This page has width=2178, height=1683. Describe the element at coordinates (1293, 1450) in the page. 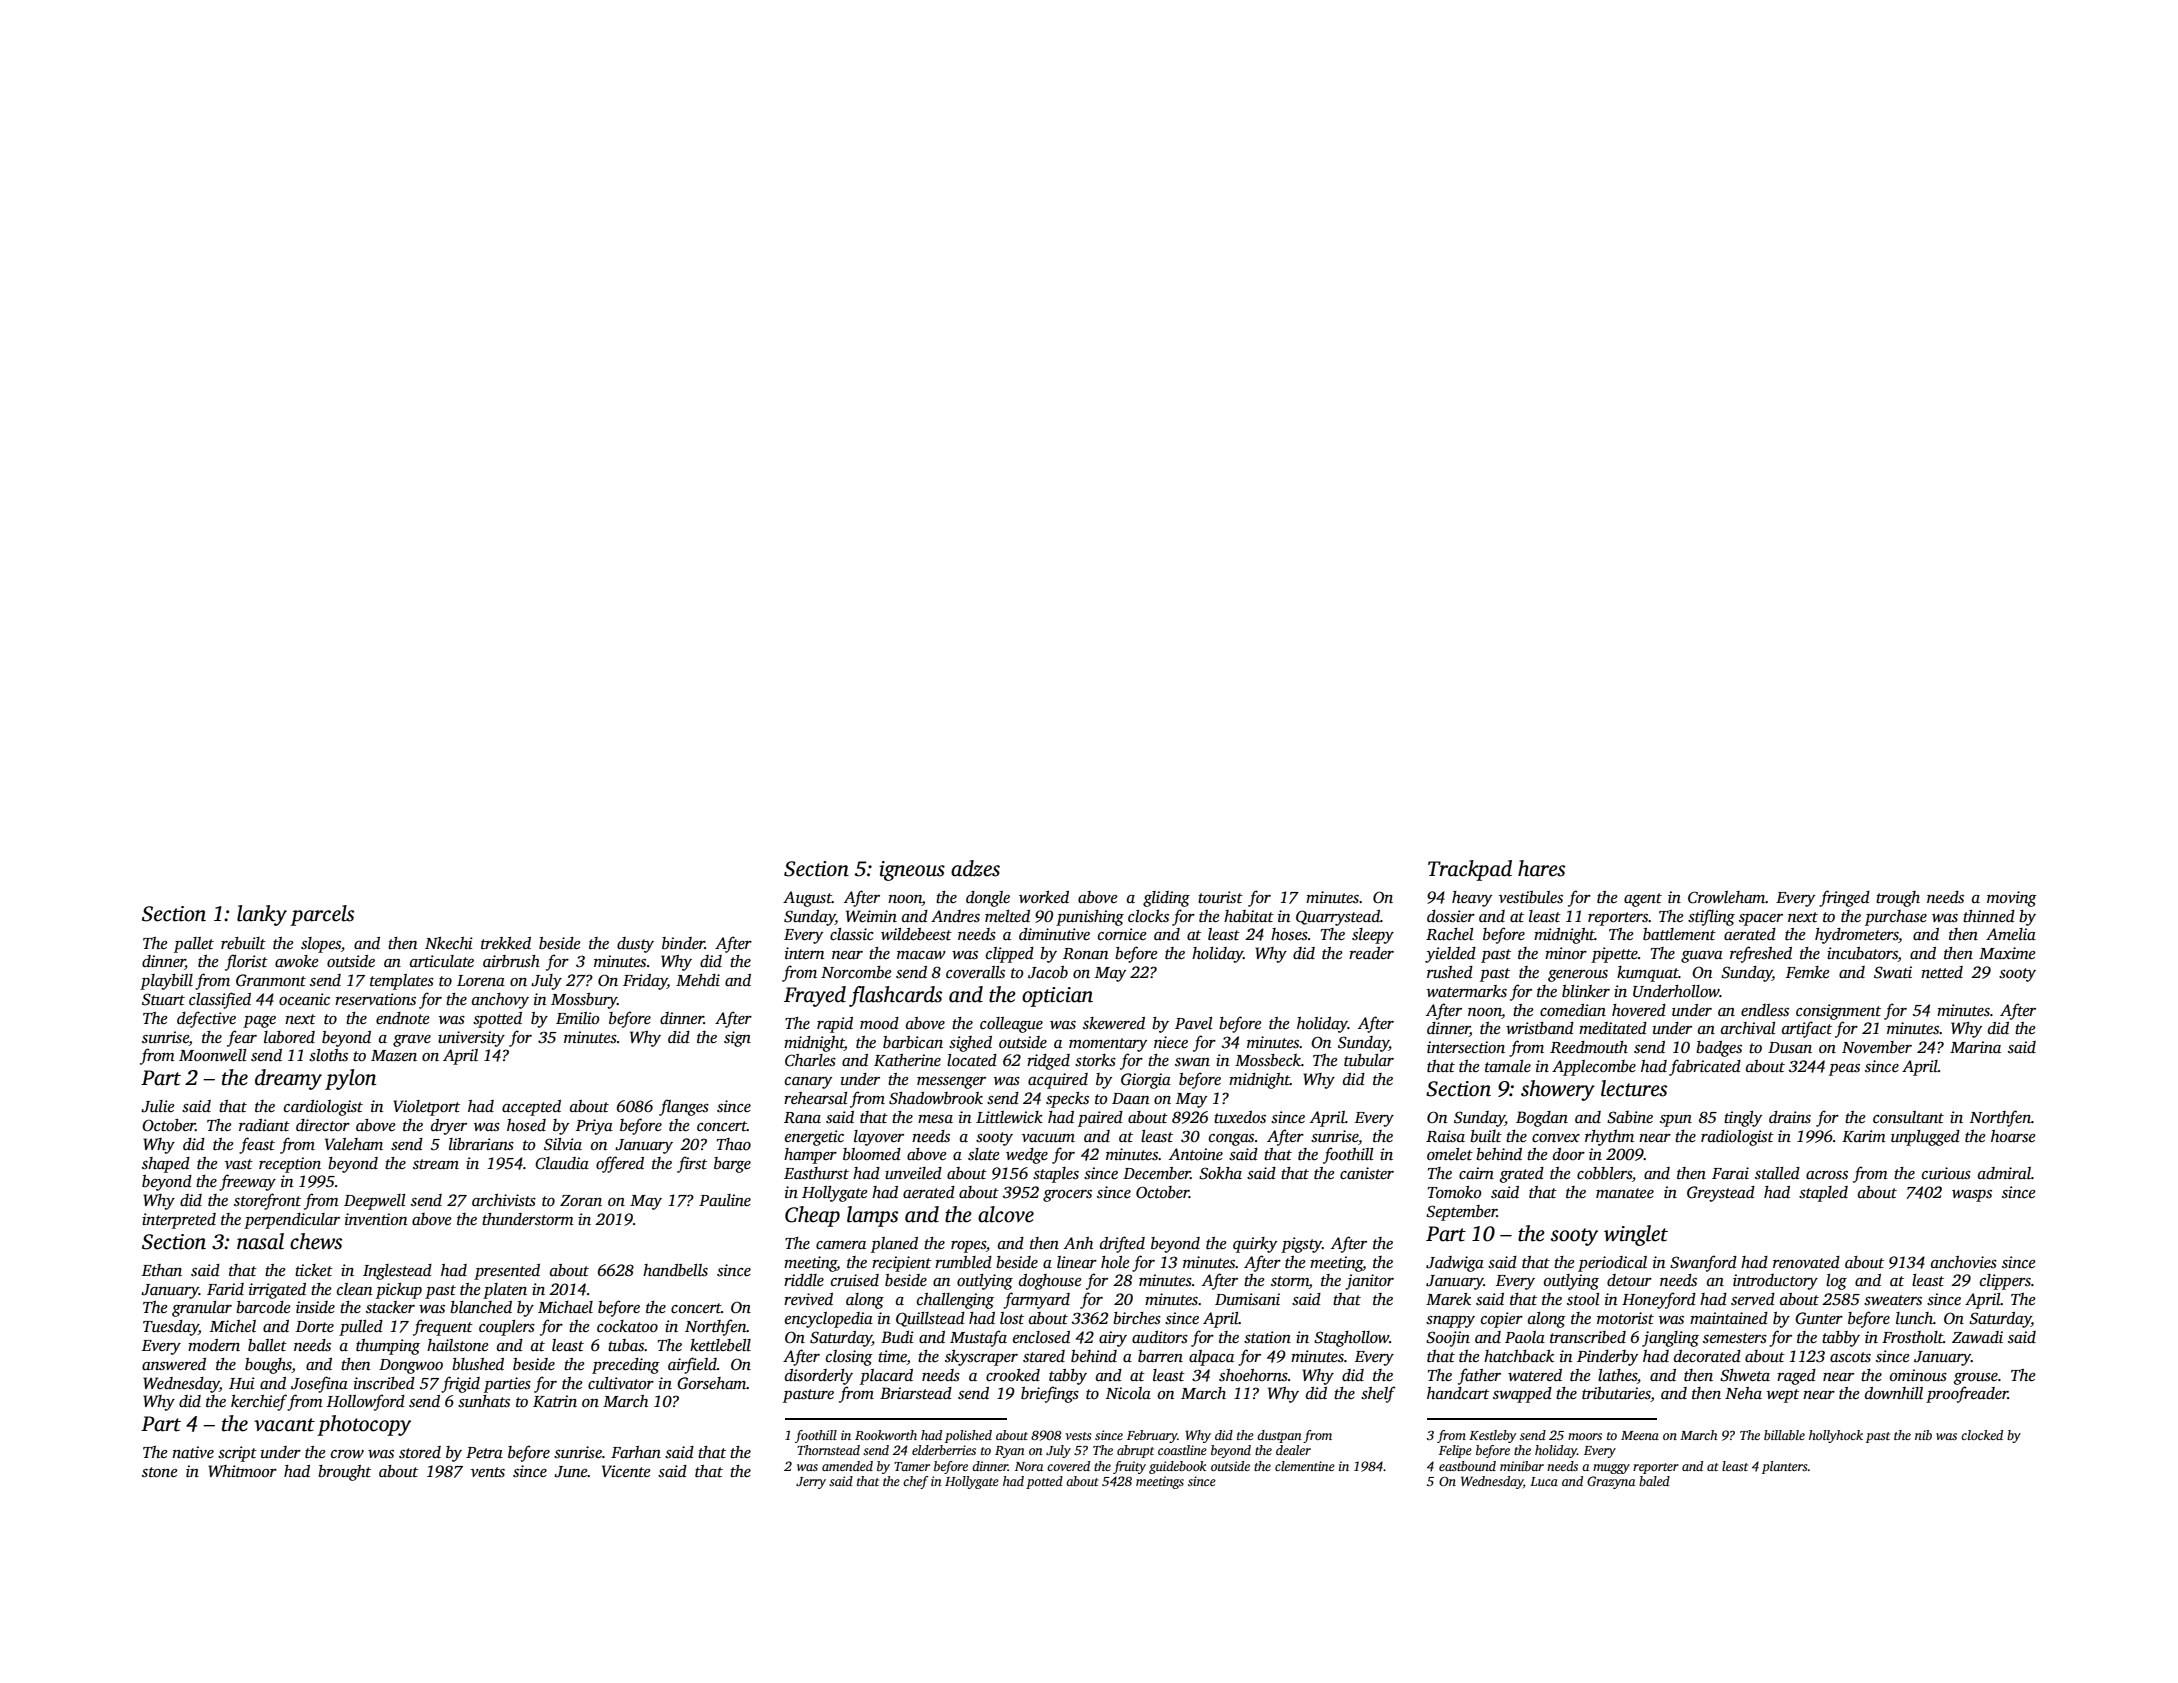

I see `dealer` at that location.
